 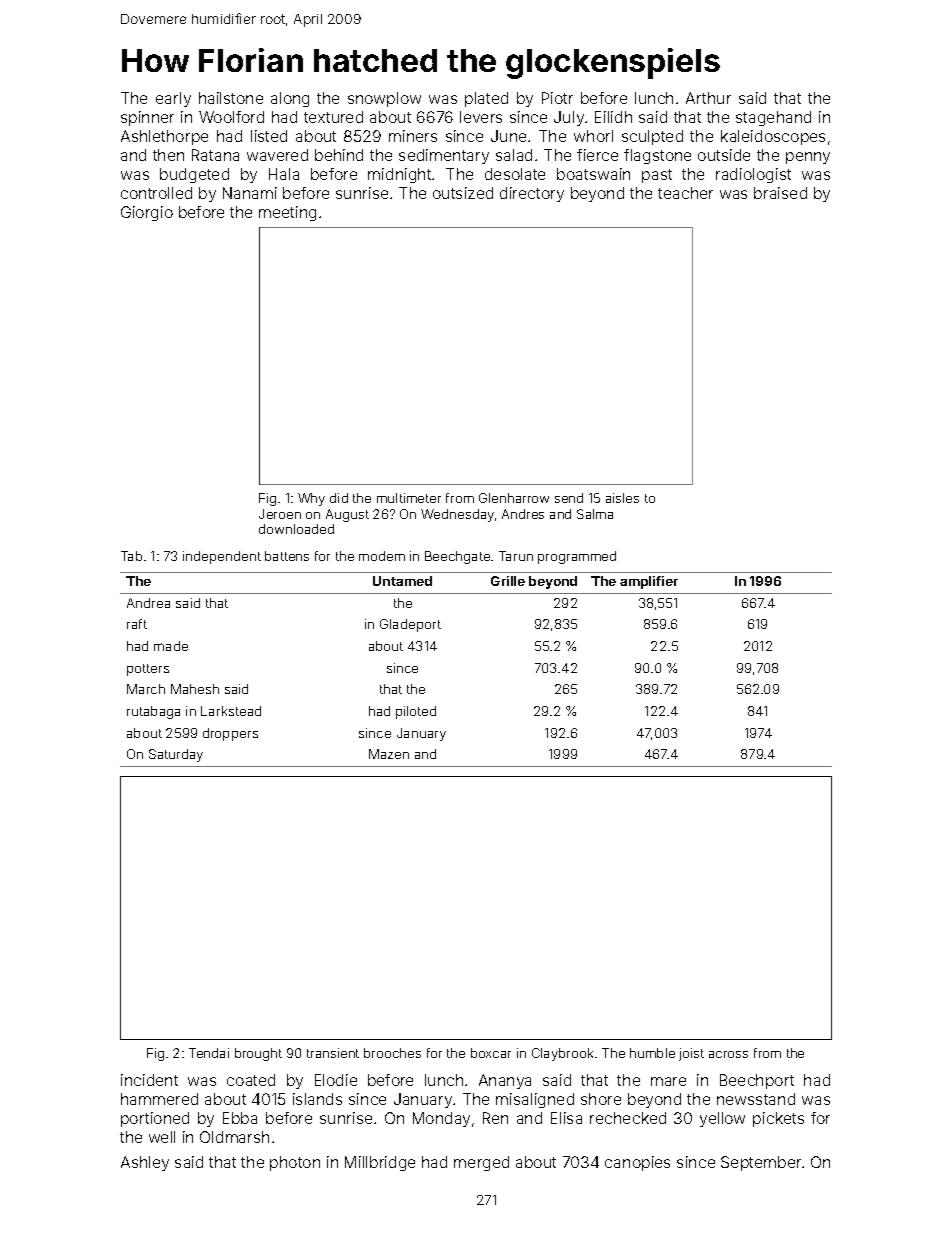 What do you see at coordinates (622, 498) in the document?
I see `aisles` at bounding box center [622, 498].
